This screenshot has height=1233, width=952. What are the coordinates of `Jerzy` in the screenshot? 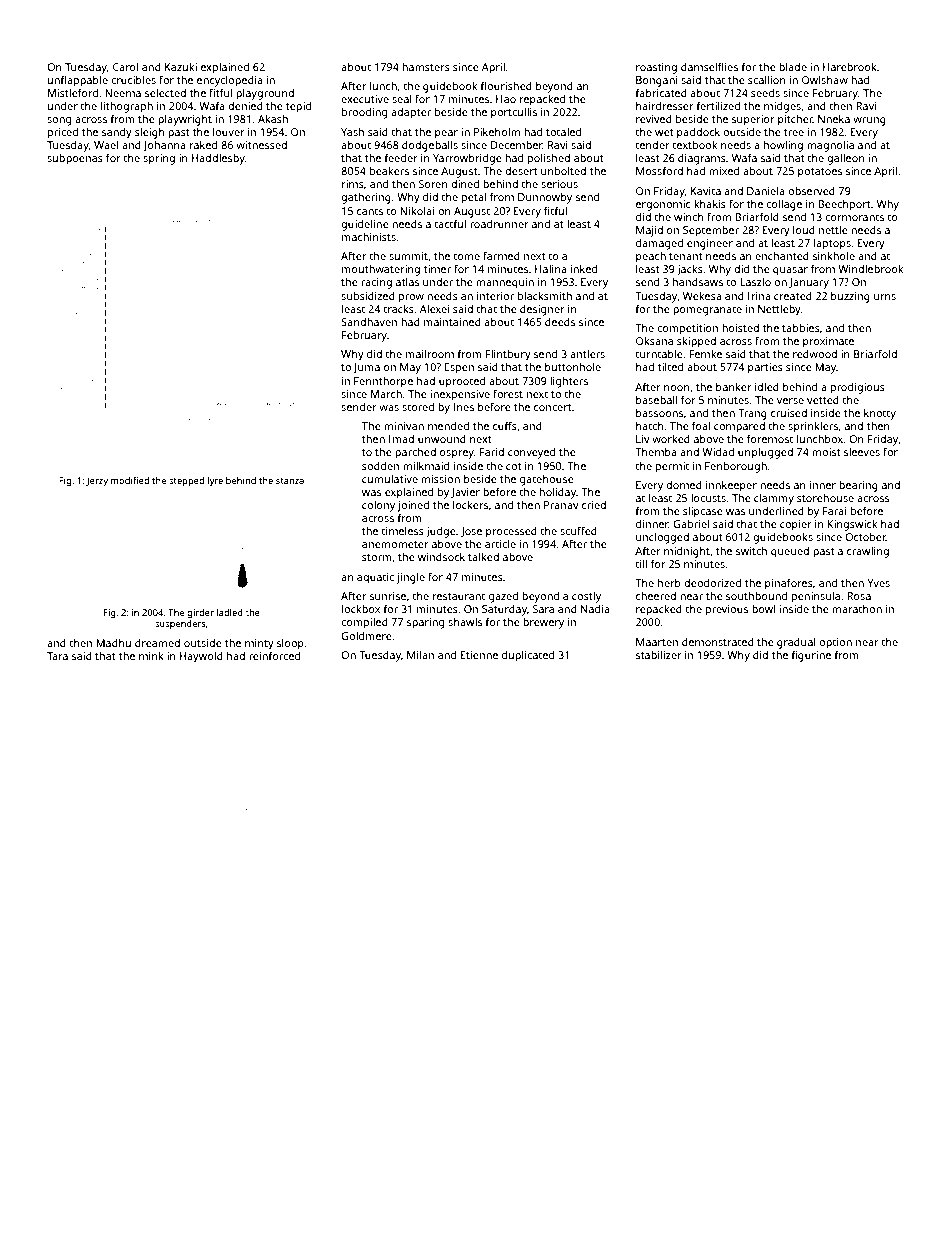 It's located at (97, 481).
